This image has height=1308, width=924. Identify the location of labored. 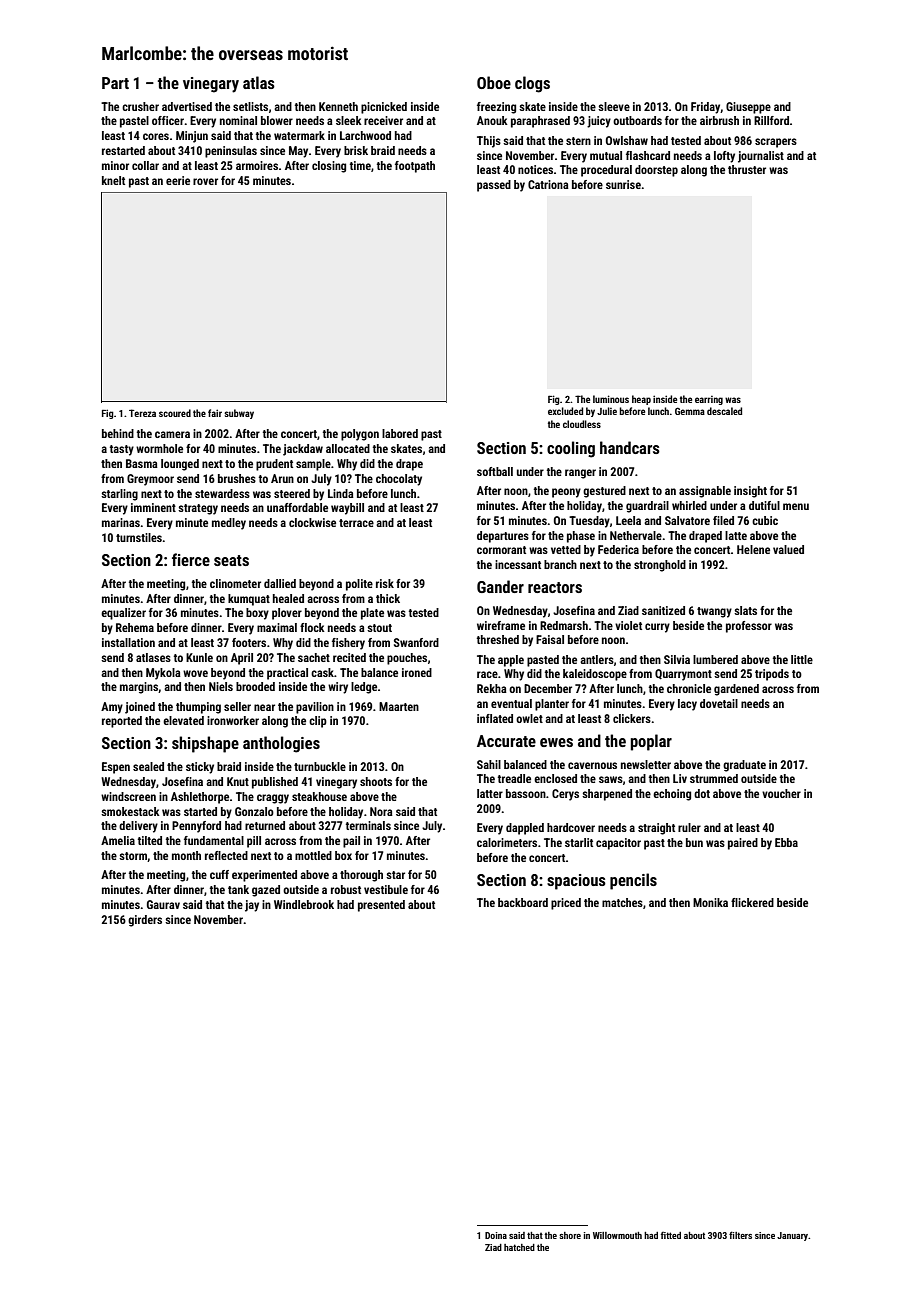
(400, 433).
